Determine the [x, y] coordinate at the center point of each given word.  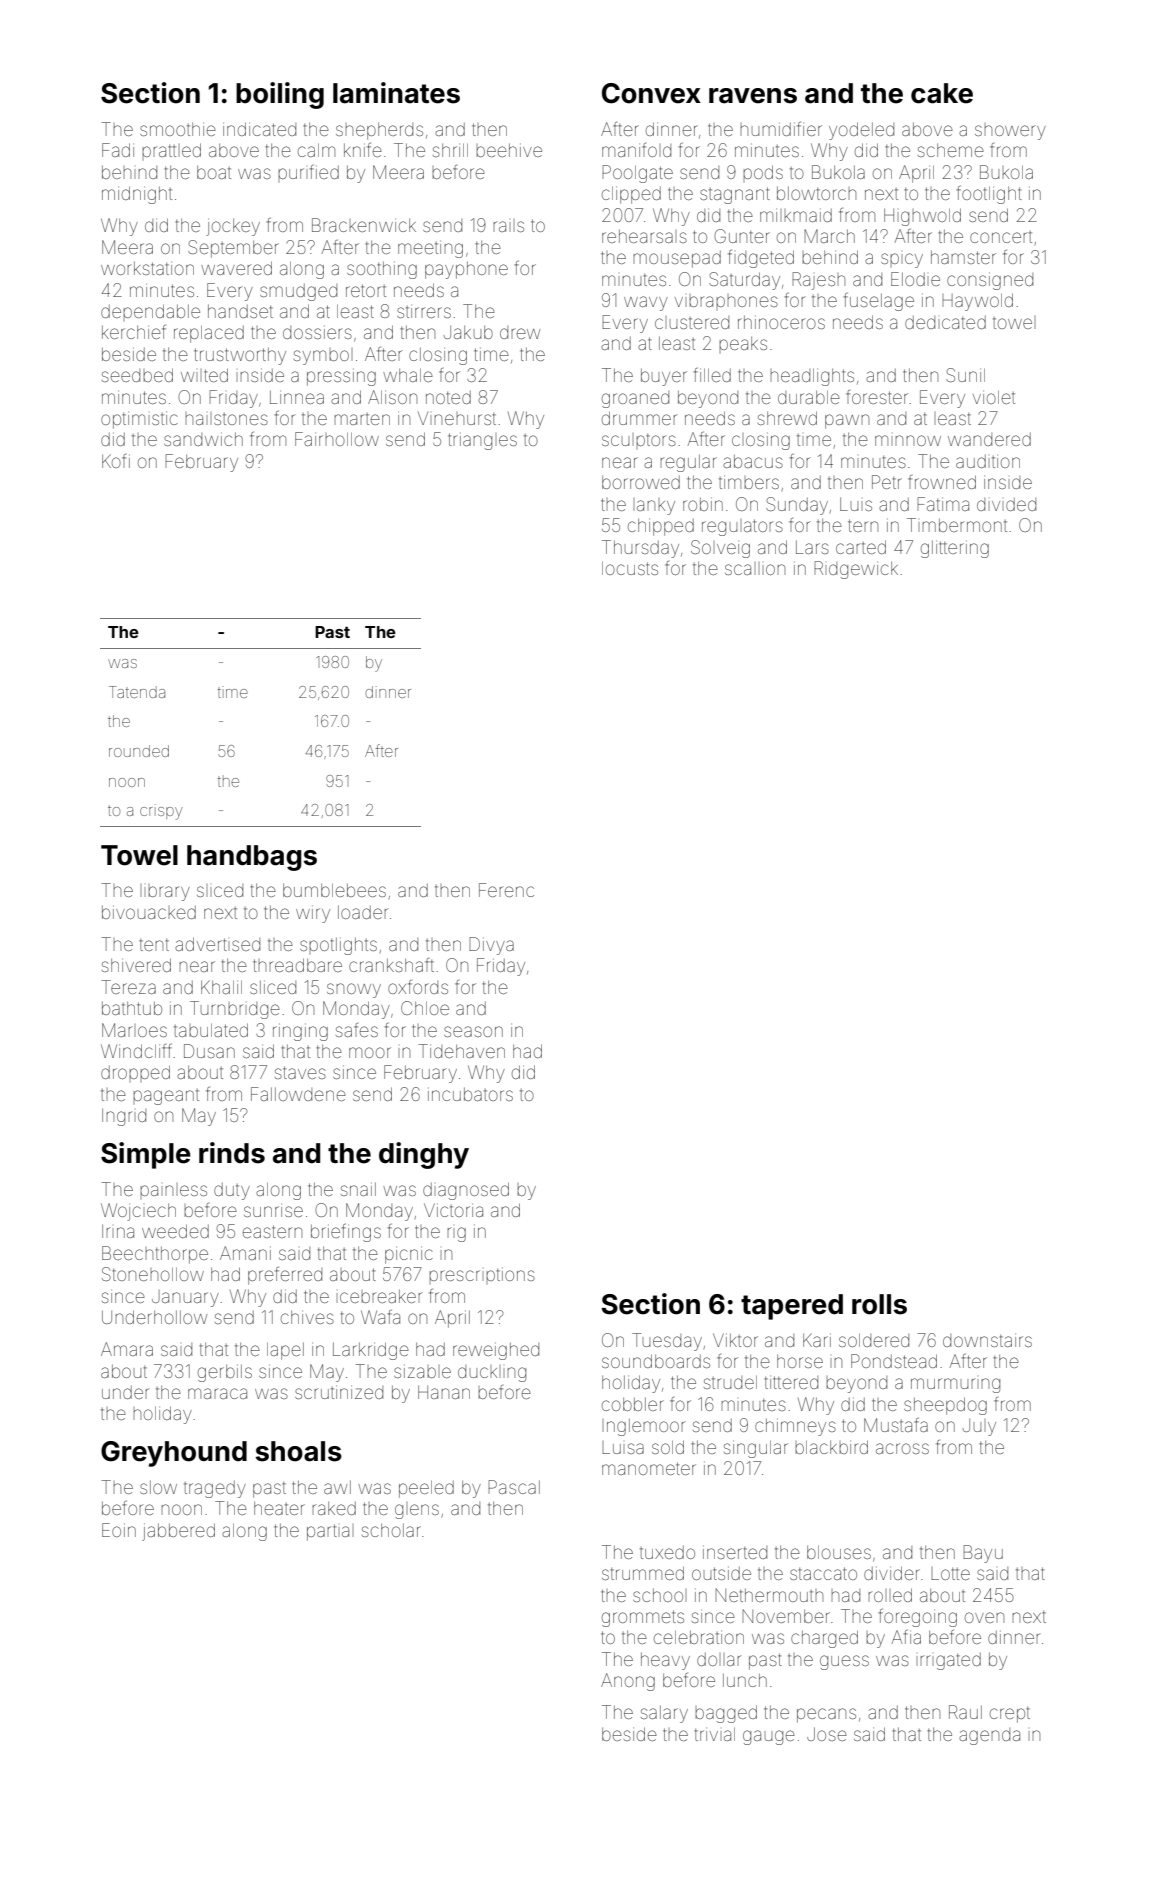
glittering [955, 549]
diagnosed [466, 1191]
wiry [313, 914]
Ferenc [506, 890]
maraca [217, 1393]
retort [366, 290]
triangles [482, 441]
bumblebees [334, 890]
